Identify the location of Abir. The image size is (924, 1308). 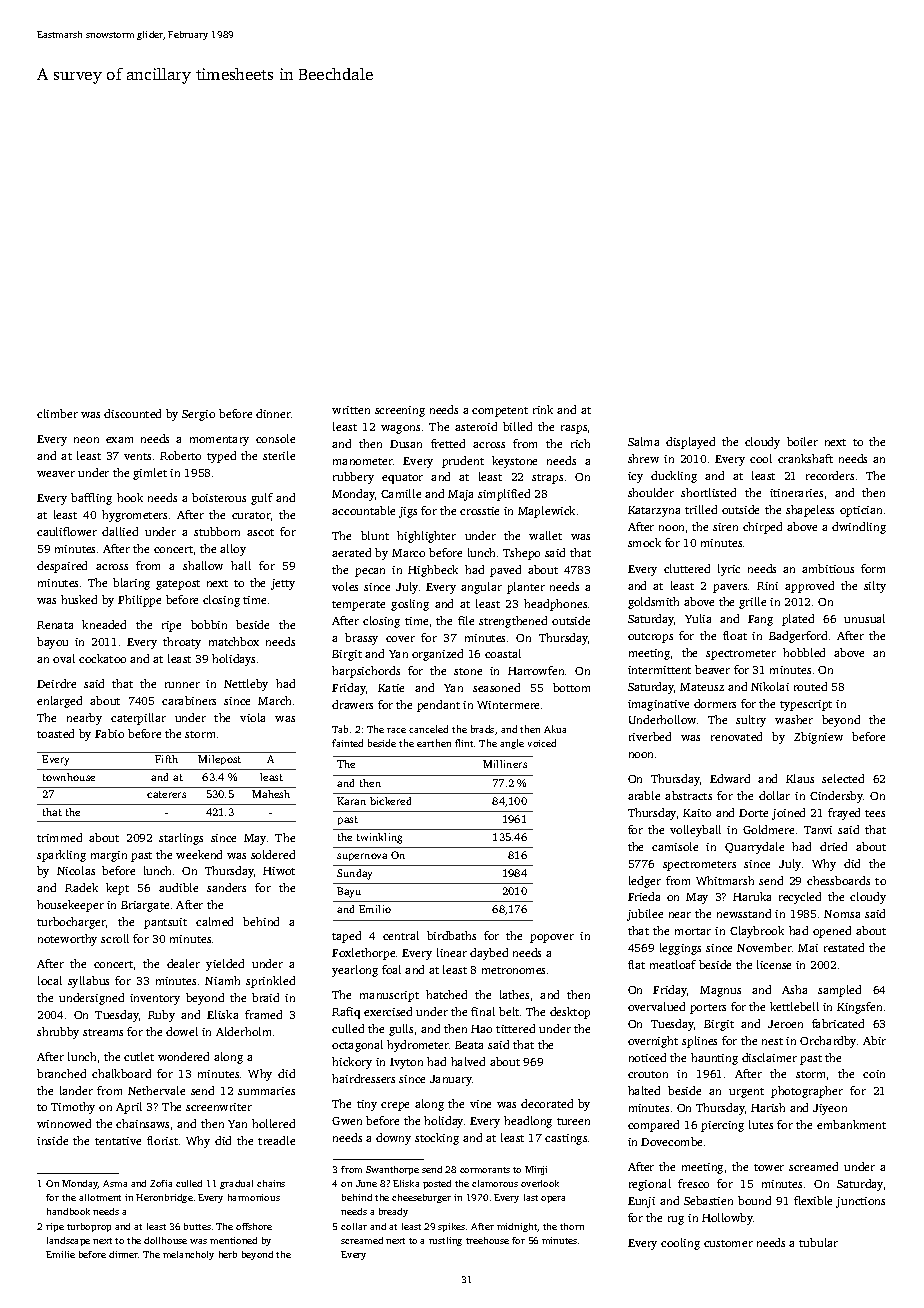
(874, 1040).
